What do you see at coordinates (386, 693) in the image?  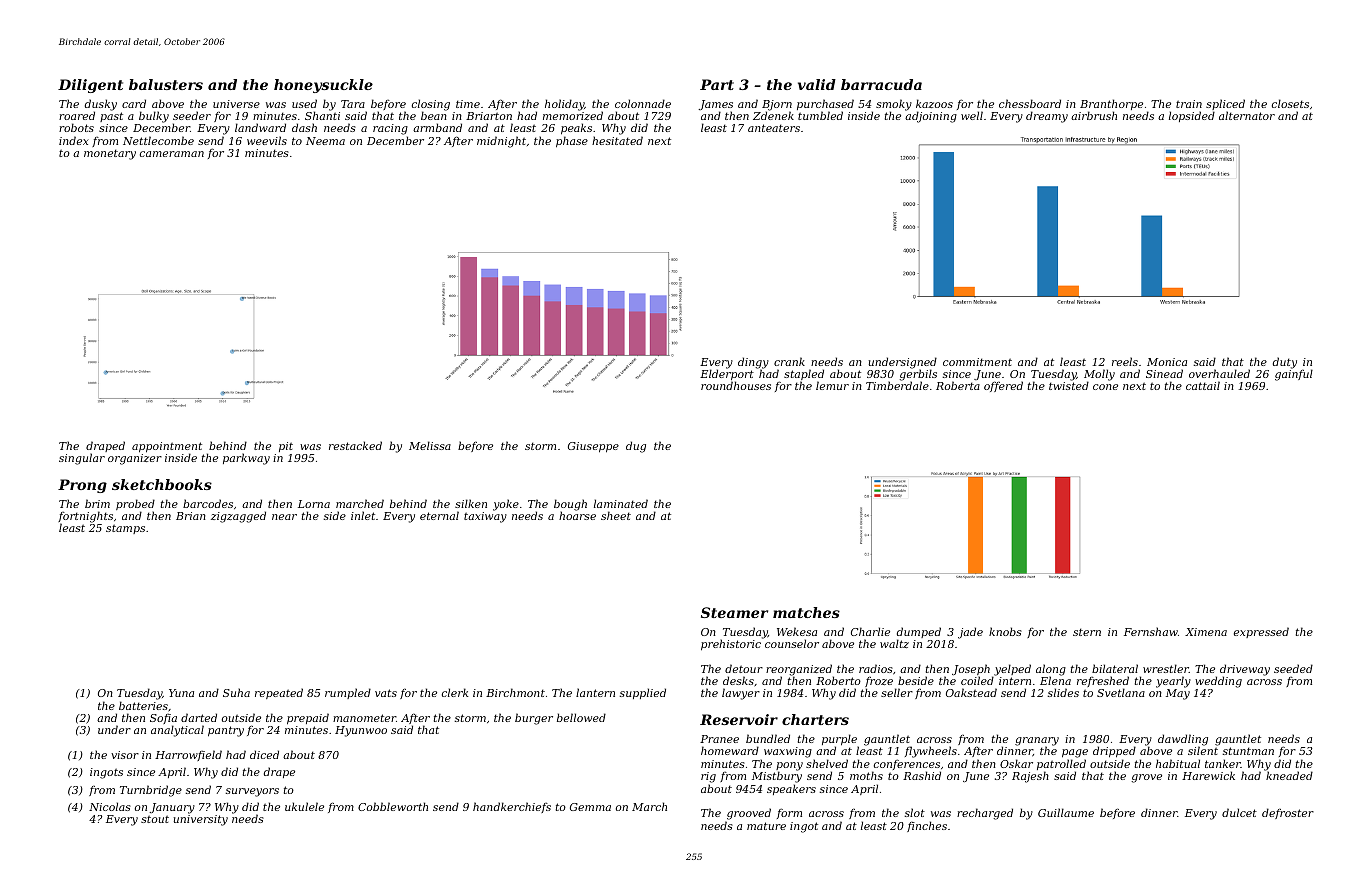 I see `vats` at bounding box center [386, 693].
